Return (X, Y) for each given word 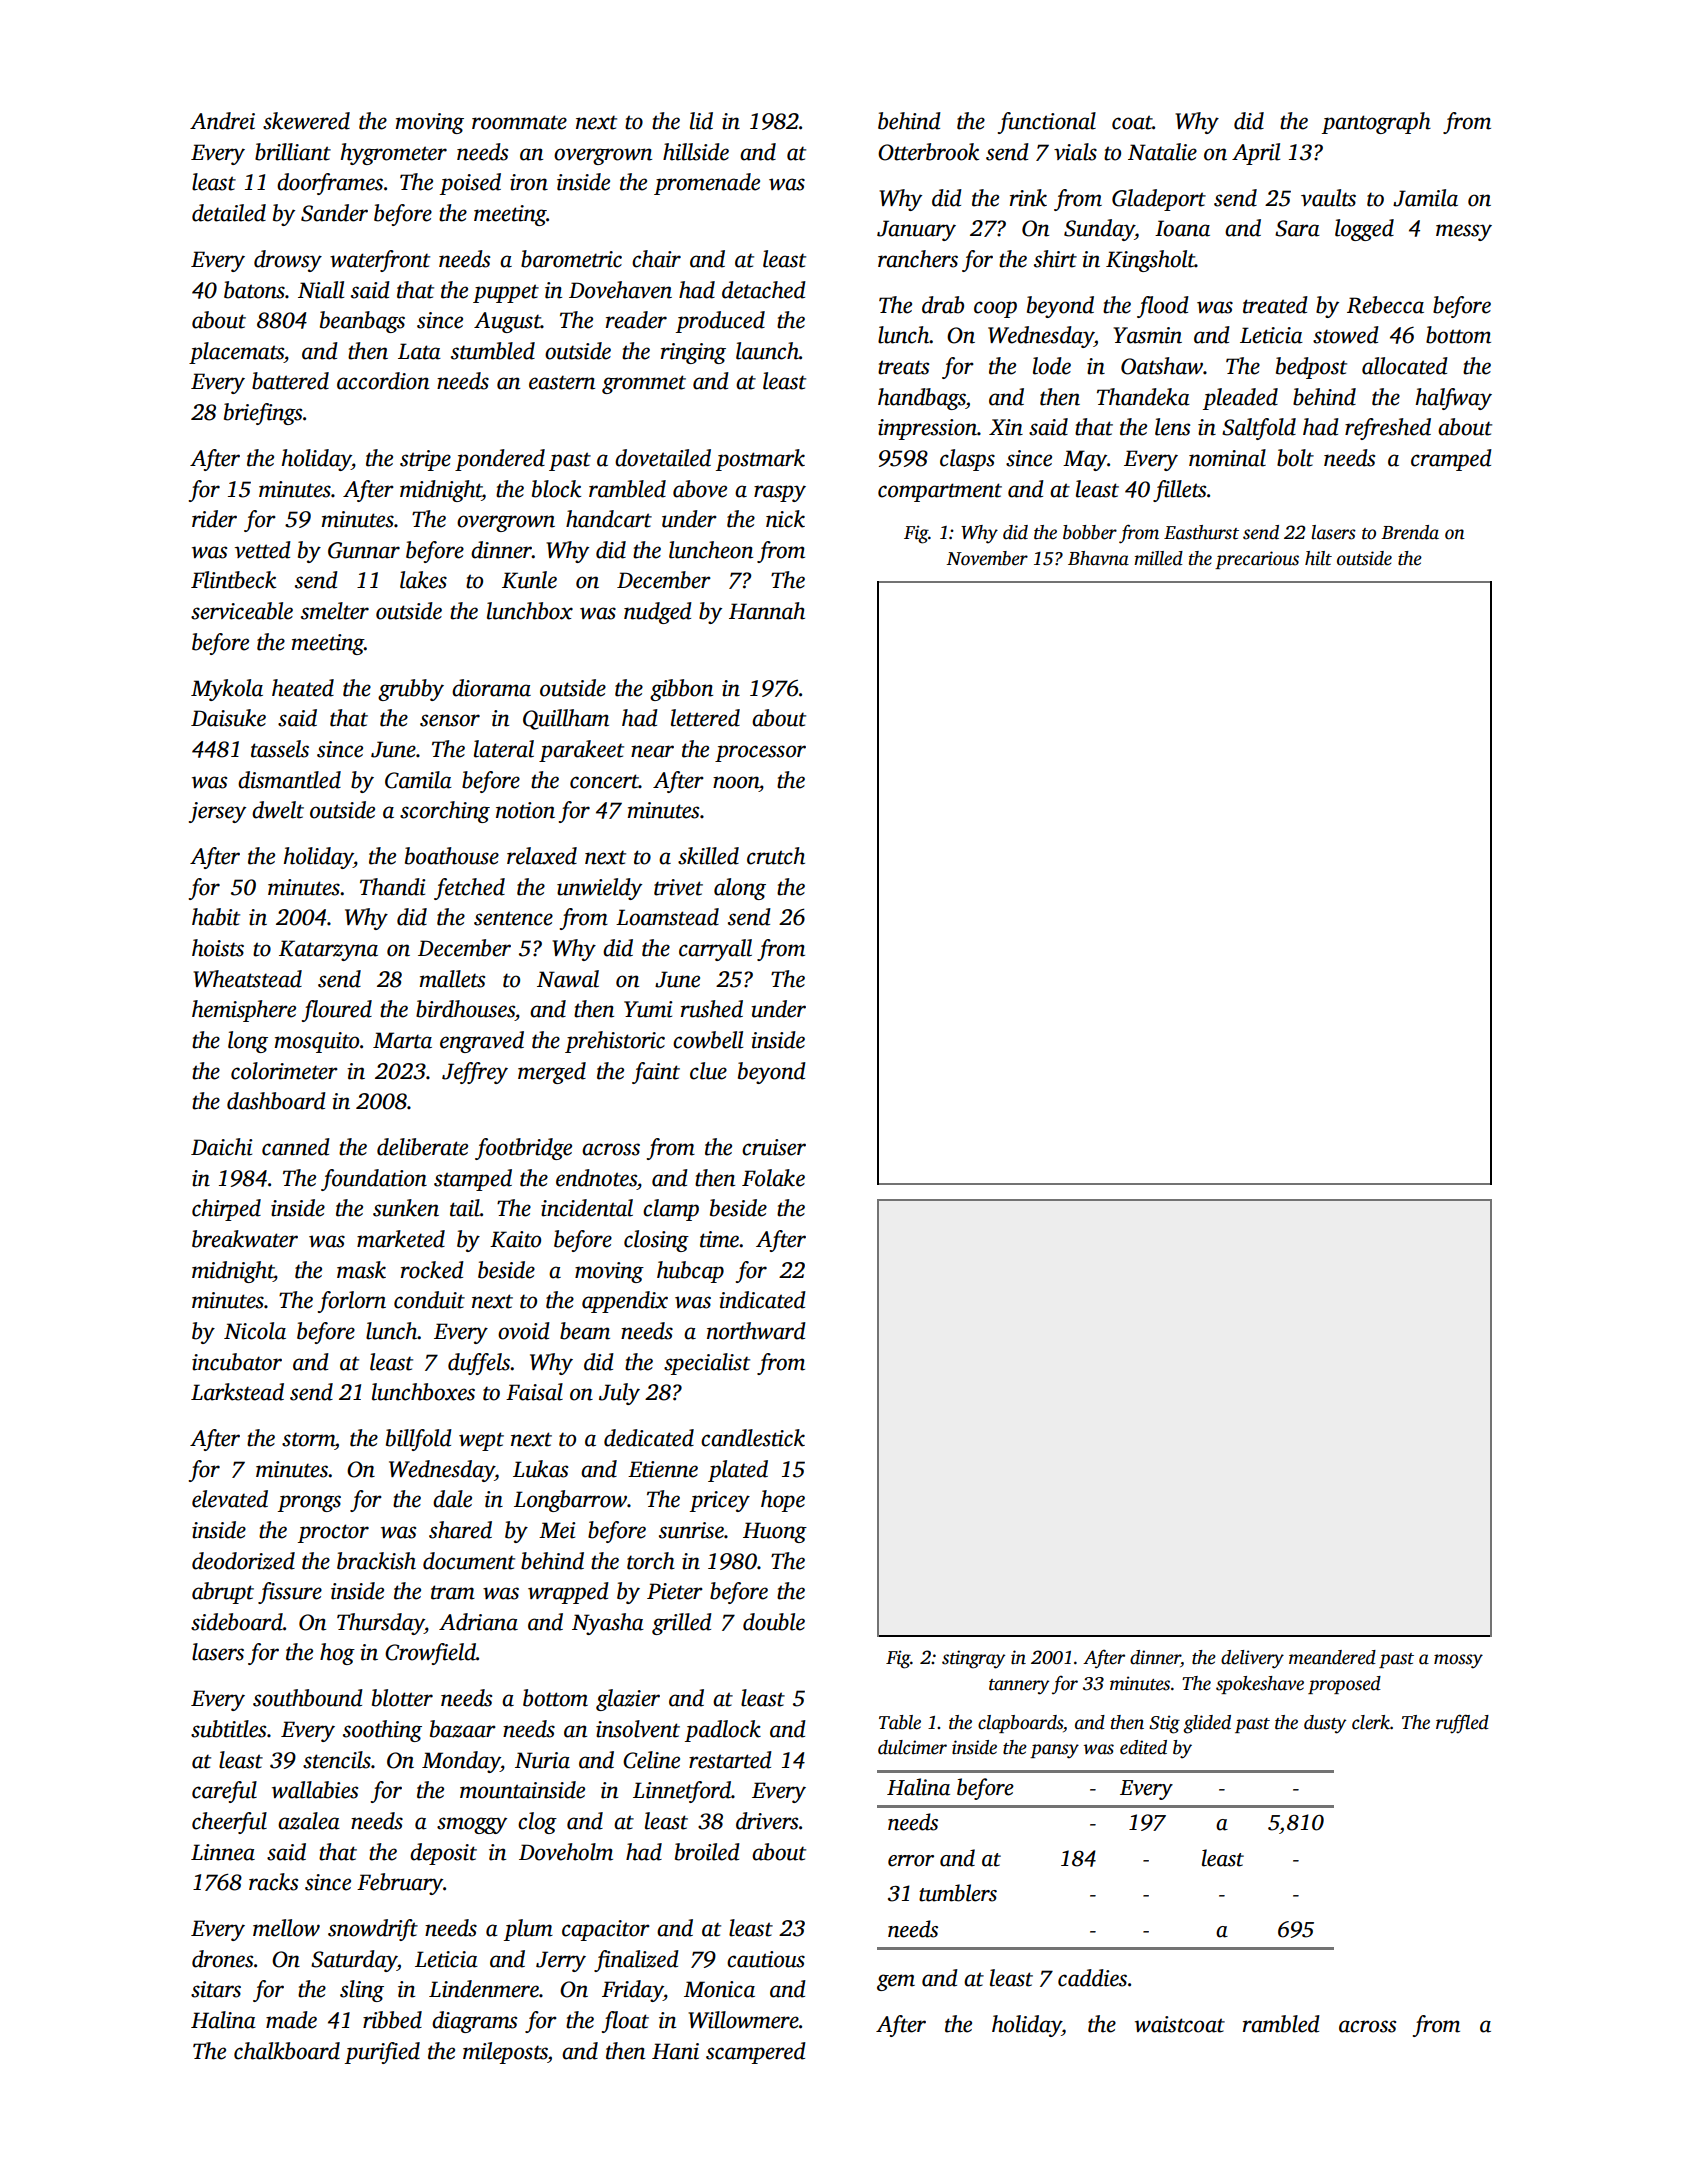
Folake (773, 1178)
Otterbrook (928, 152)
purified (382, 2053)
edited (1143, 1747)
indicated (762, 1300)
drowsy (288, 261)
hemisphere (244, 1011)
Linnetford (682, 1792)
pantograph (1376, 123)
